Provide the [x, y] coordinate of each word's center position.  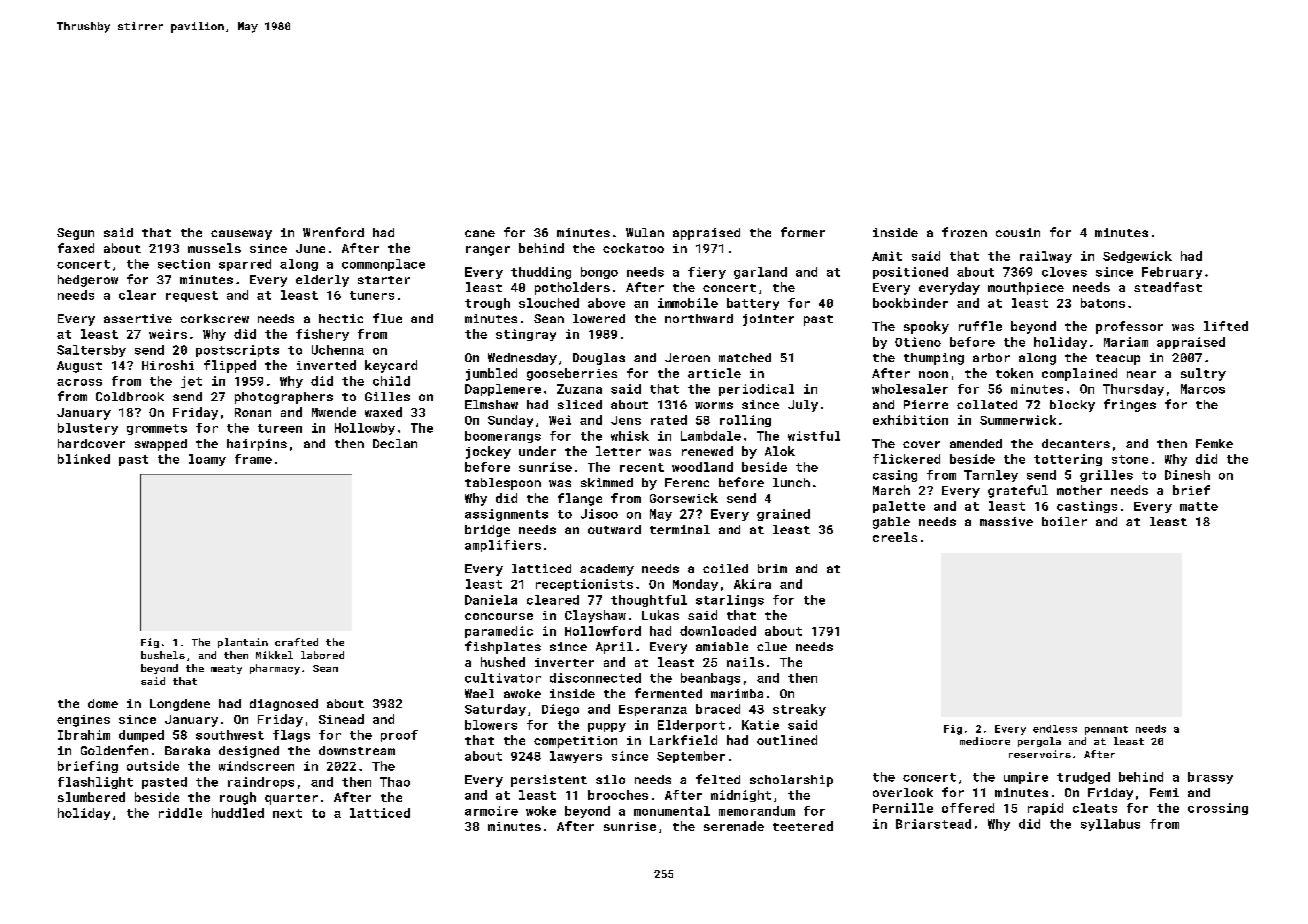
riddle [180, 813]
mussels [214, 248]
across [79, 382]
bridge [487, 531]
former [803, 232]
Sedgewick [1137, 257]
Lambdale [711, 436]
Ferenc [687, 482]
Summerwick [1018, 420]
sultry [1203, 374]
